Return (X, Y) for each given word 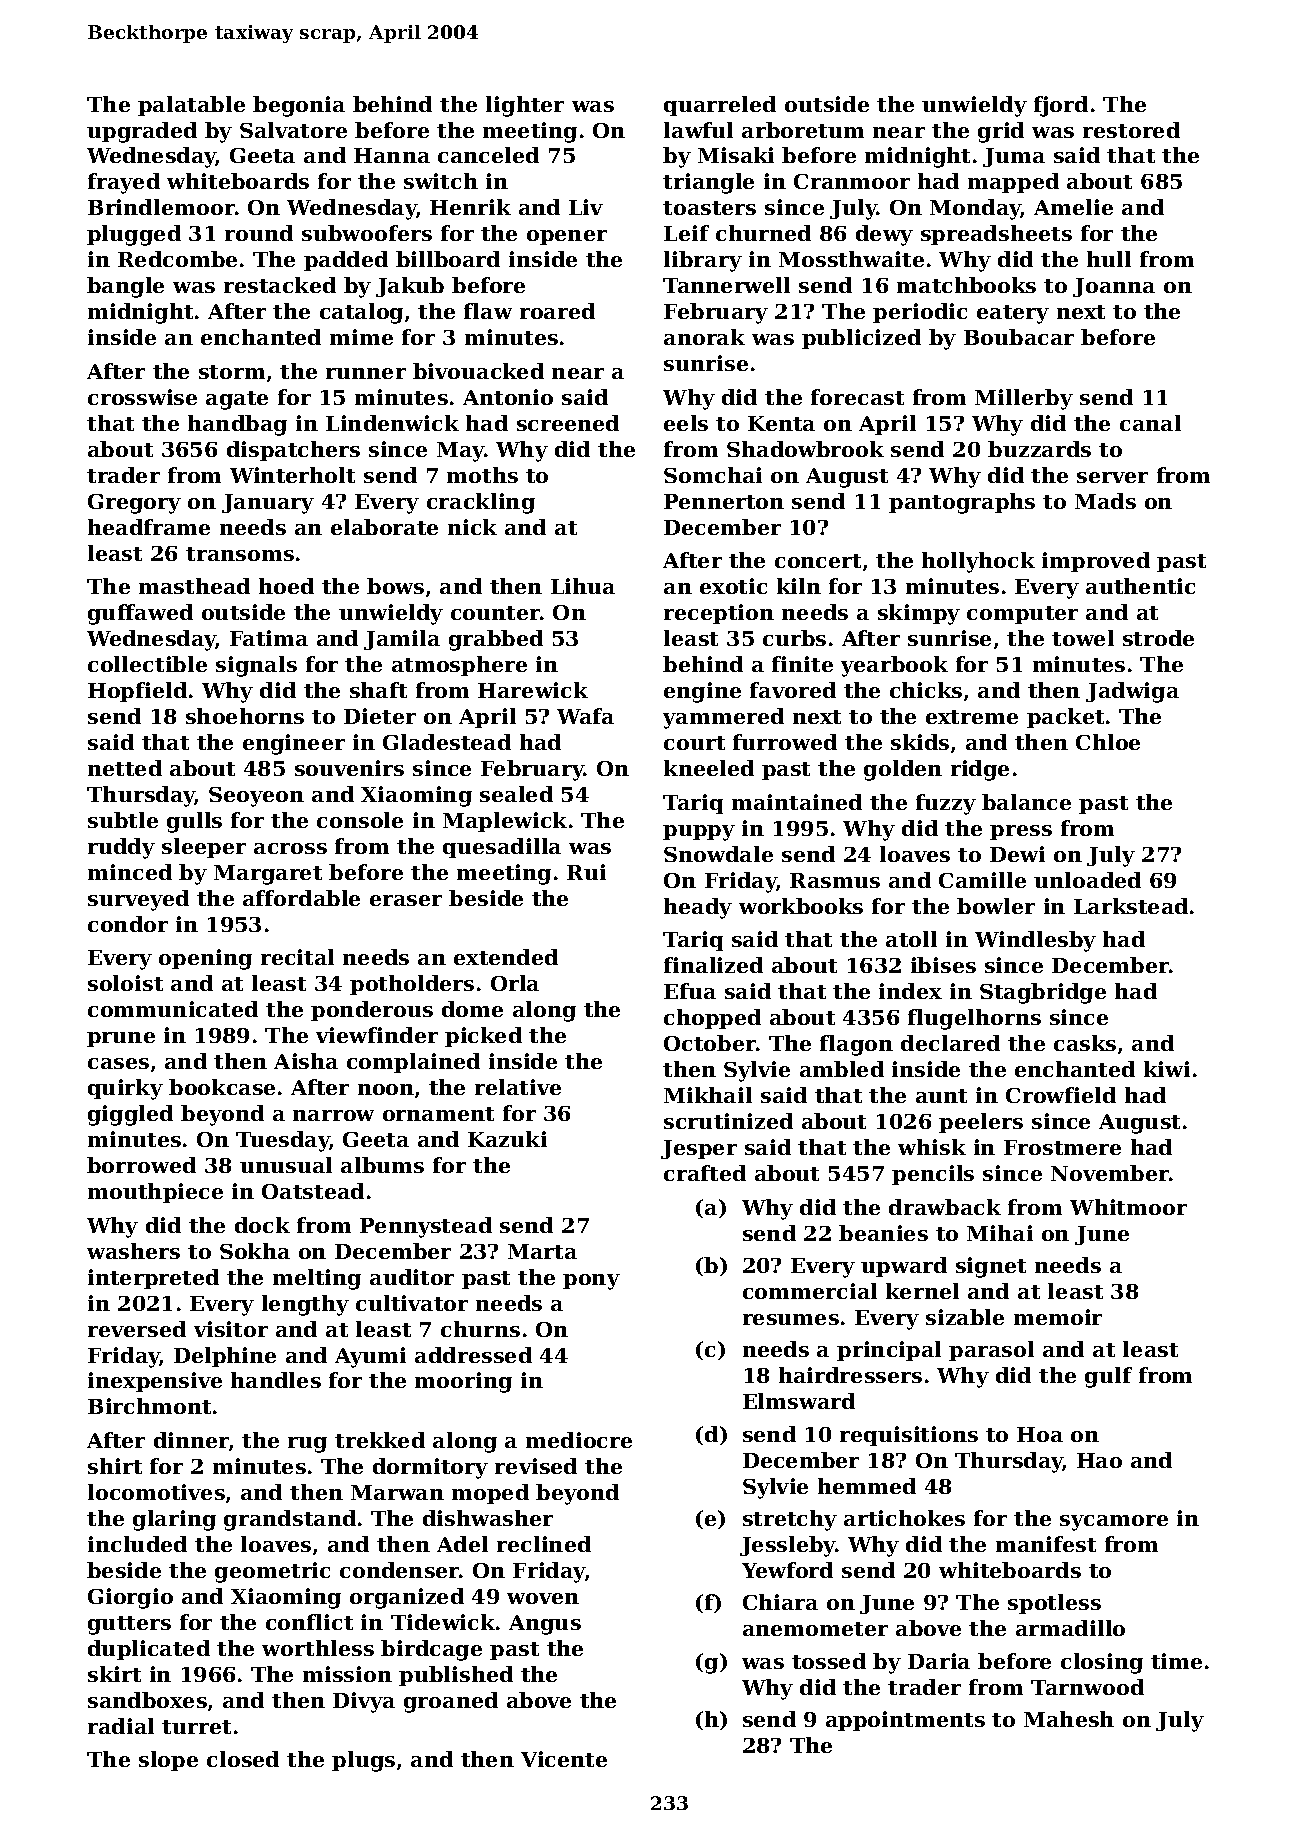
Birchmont (149, 1406)
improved (1096, 562)
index (910, 991)
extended (506, 957)
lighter (525, 106)
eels (686, 423)
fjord (1061, 106)
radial (121, 1726)
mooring (463, 1382)
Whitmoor (1128, 1207)
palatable (191, 106)
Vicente (564, 1759)
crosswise (142, 397)
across (290, 848)
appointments (905, 1721)
